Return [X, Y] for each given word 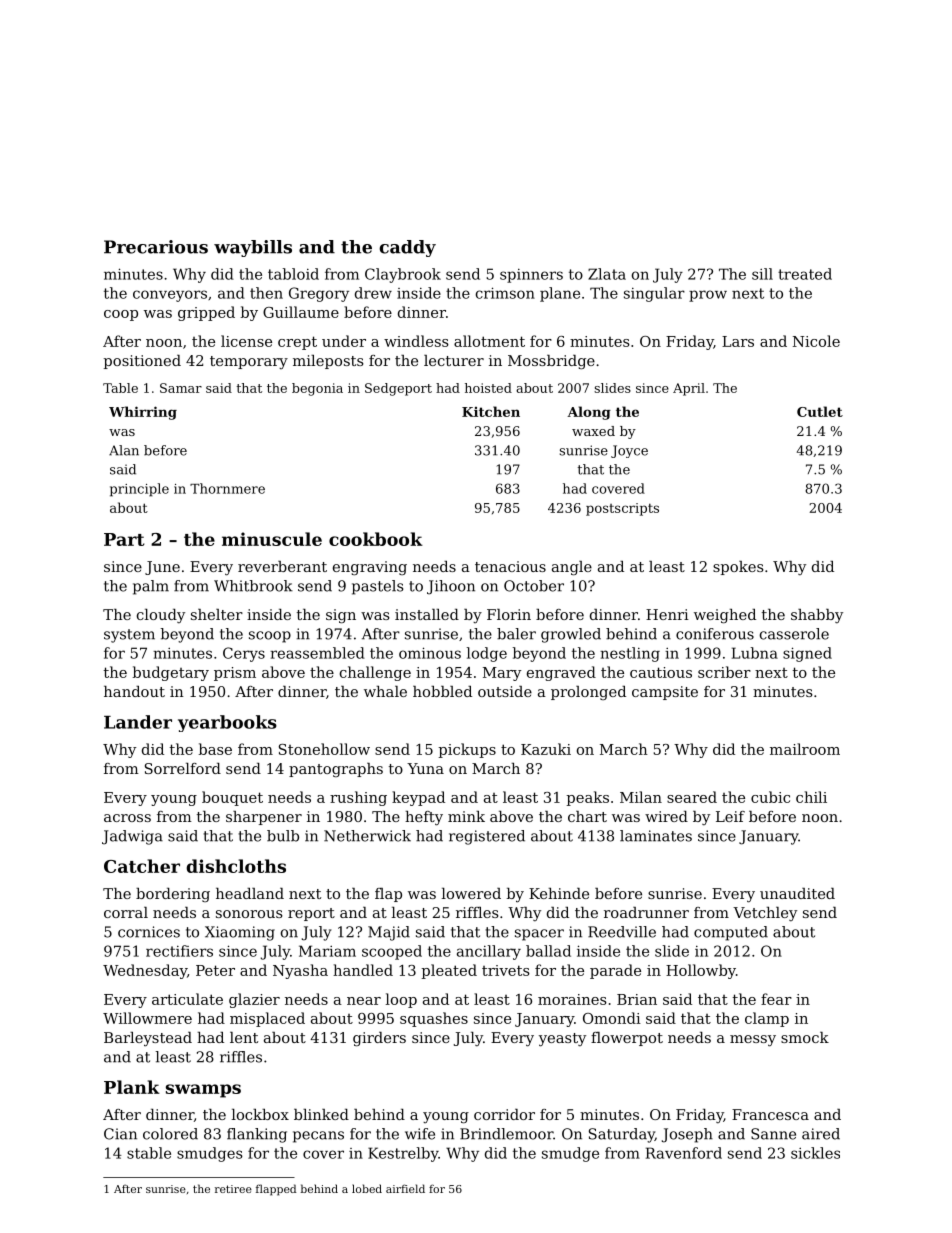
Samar [181, 388]
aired [821, 1134]
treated [805, 274]
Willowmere [147, 1018]
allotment [489, 341]
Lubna [755, 653]
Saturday [622, 1135]
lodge [487, 654]
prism [235, 674]
